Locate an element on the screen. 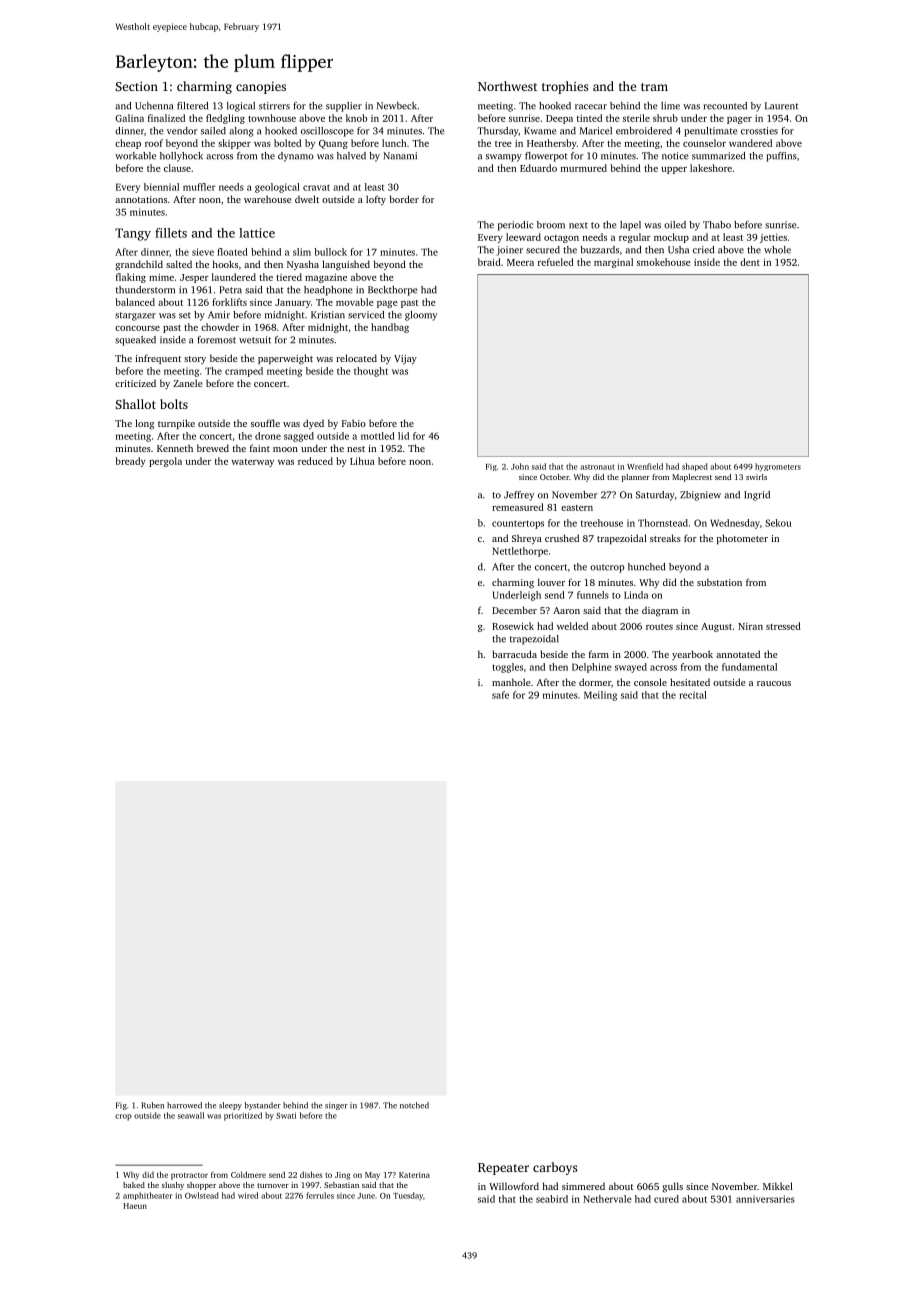 This screenshot has width=924, height=1308. recital is located at coordinates (693, 695).
